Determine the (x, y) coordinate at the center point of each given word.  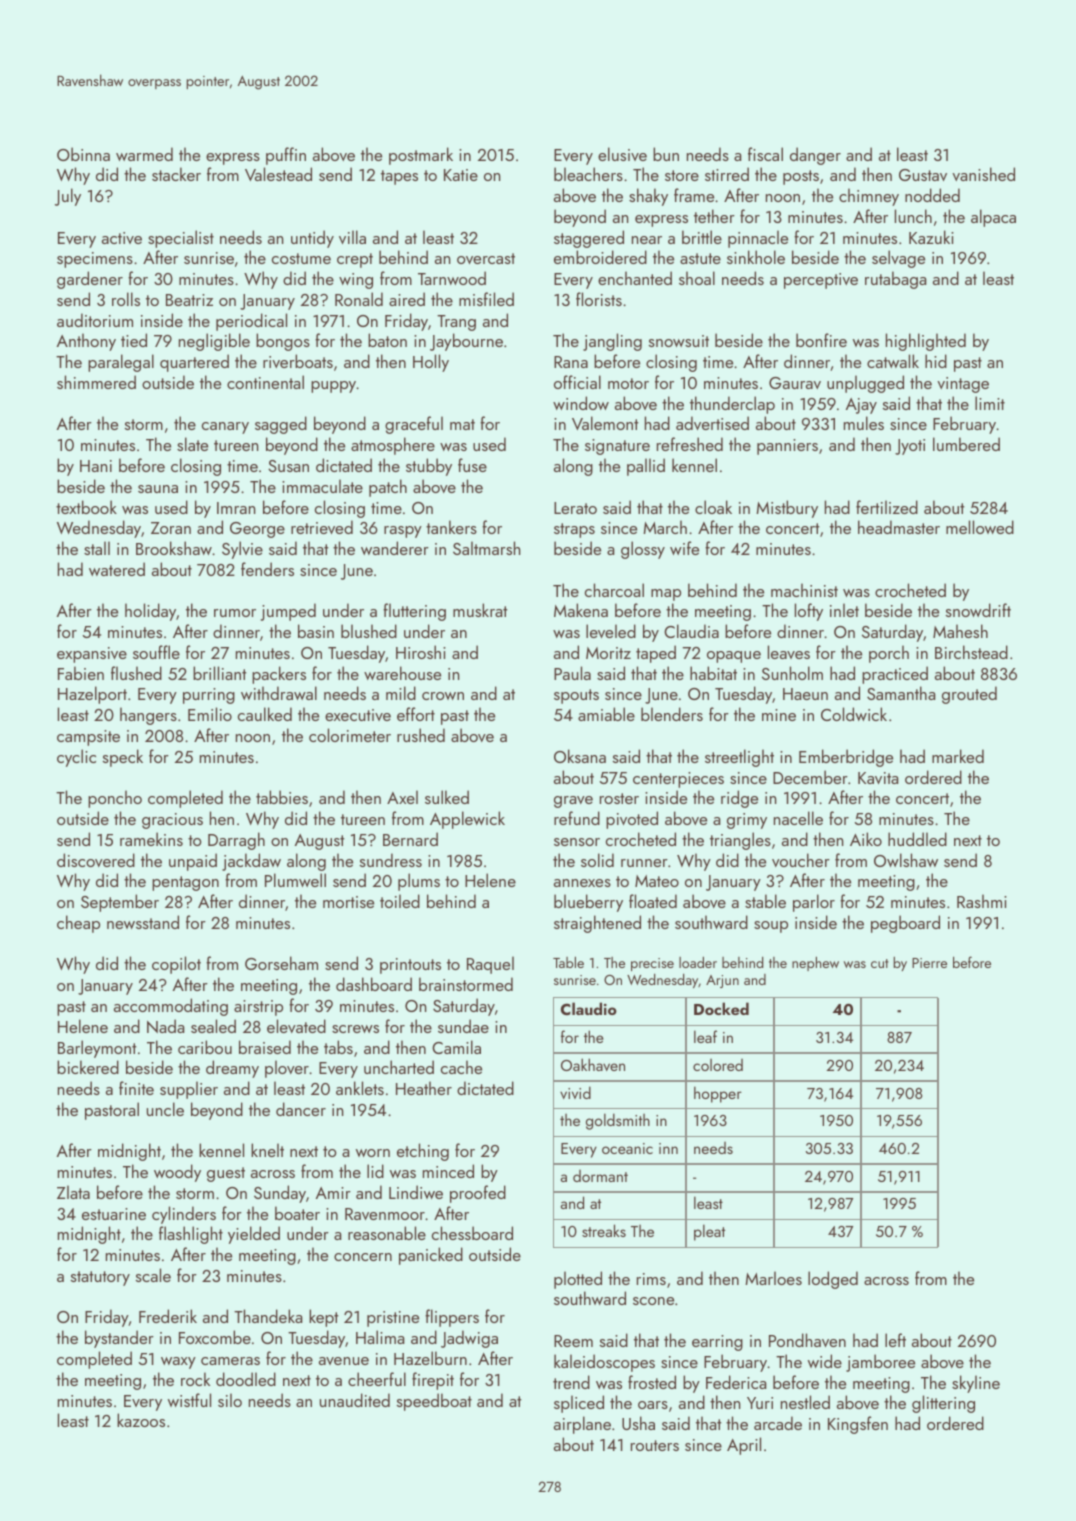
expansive (92, 655)
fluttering (414, 612)
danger (815, 156)
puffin (286, 156)
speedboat (434, 1402)
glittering (943, 1404)
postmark (421, 156)
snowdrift (978, 610)
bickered (88, 1067)
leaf (705, 1036)
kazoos (141, 1420)
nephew (815, 963)
